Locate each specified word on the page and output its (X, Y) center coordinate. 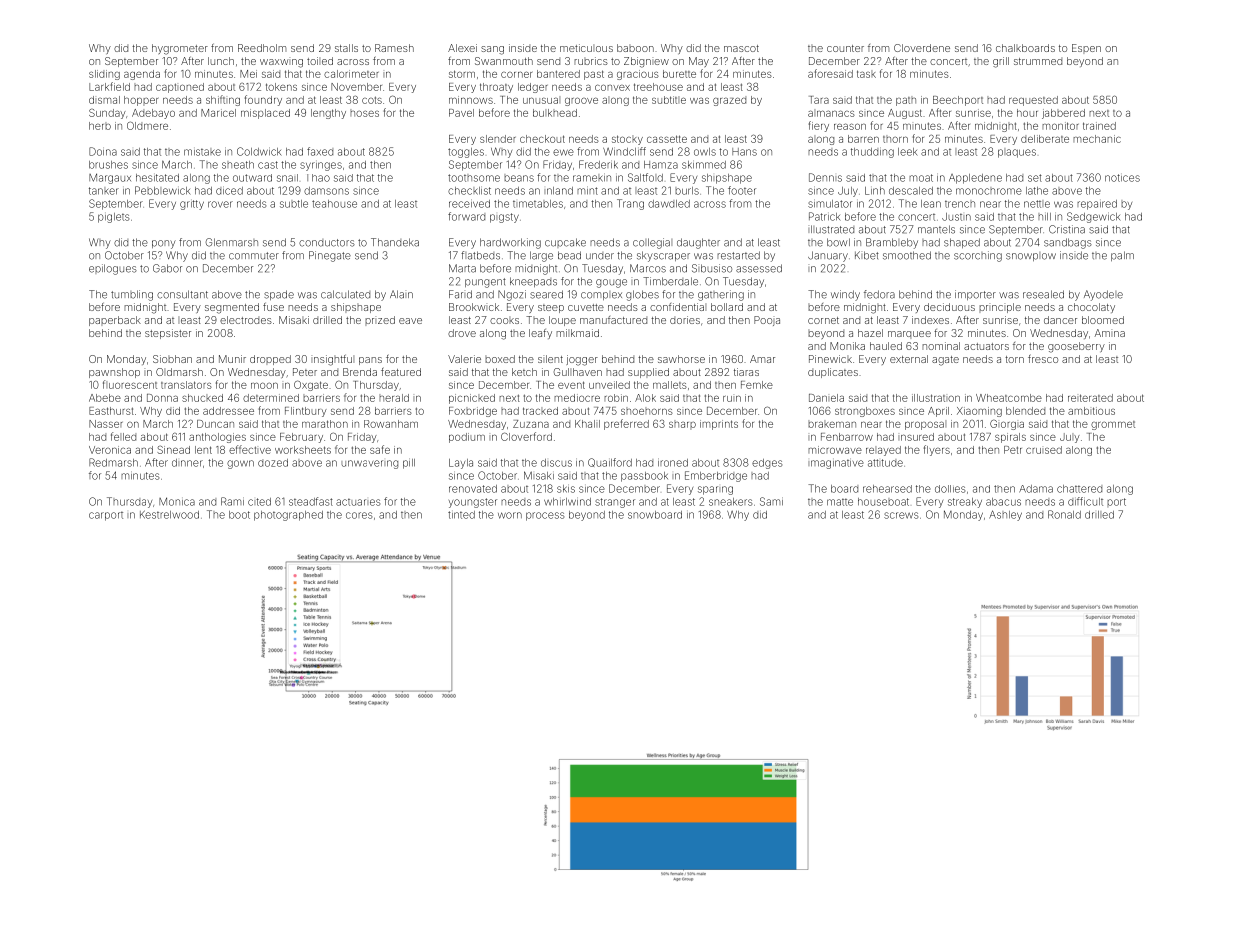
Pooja (767, 321)
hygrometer (180, 49)
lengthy (328, 114)
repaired (1097, 205)
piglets (113, 218)
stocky (627, 140)
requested (1033, 101)
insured (916, 437)
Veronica (110, 450)
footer (742, 190)
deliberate (1045, 139)
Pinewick (830, 359)
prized (380, 321)
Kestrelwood (169, 514)
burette (679, 74)
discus (556, 463)
